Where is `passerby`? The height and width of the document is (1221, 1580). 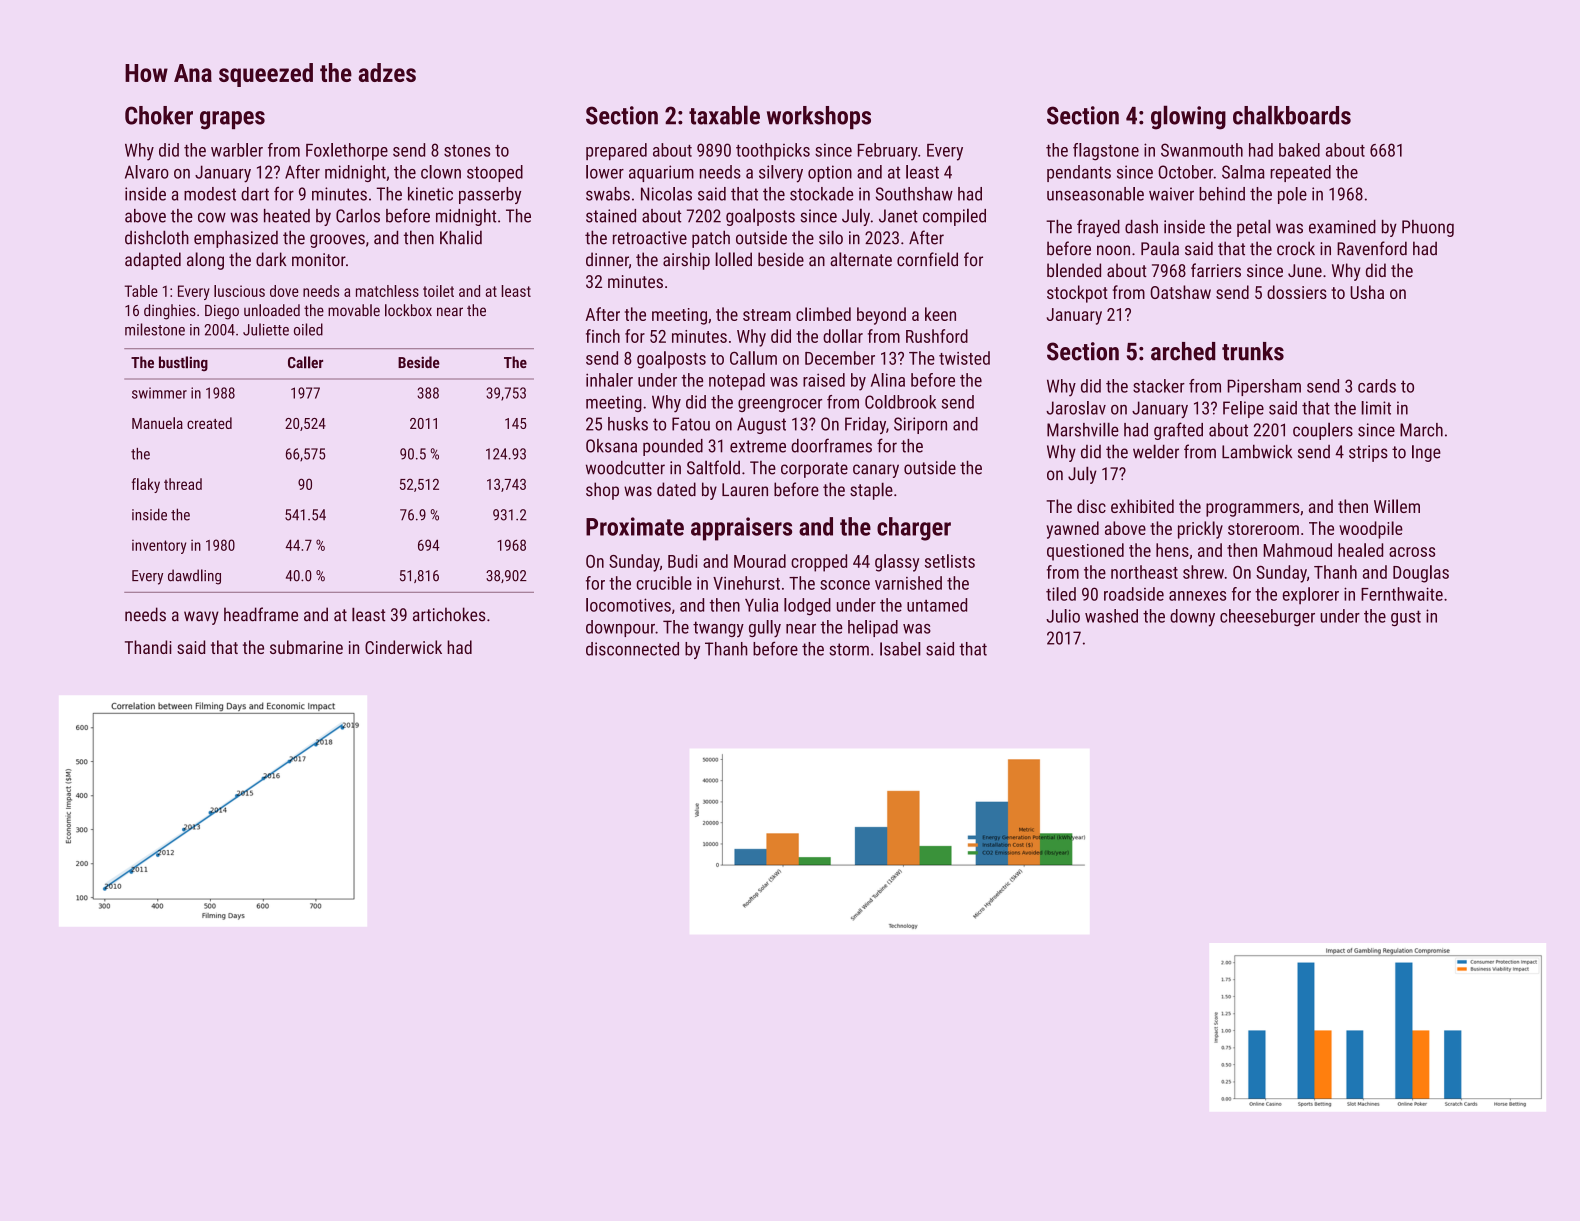 passerby is located at coordinates (490, 195).
